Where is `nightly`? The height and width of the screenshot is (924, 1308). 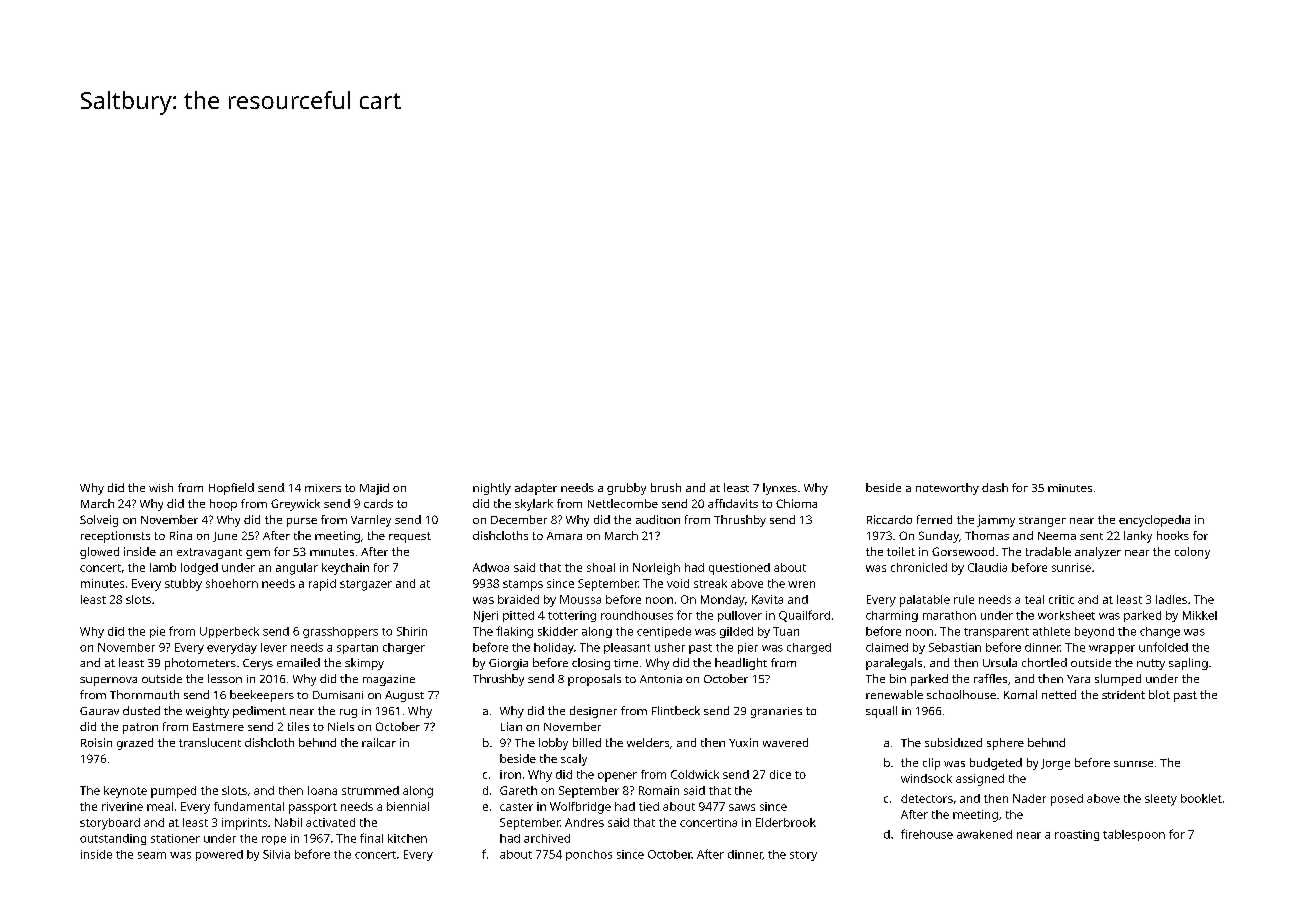 nightly is located at coordinates (492, 489).
